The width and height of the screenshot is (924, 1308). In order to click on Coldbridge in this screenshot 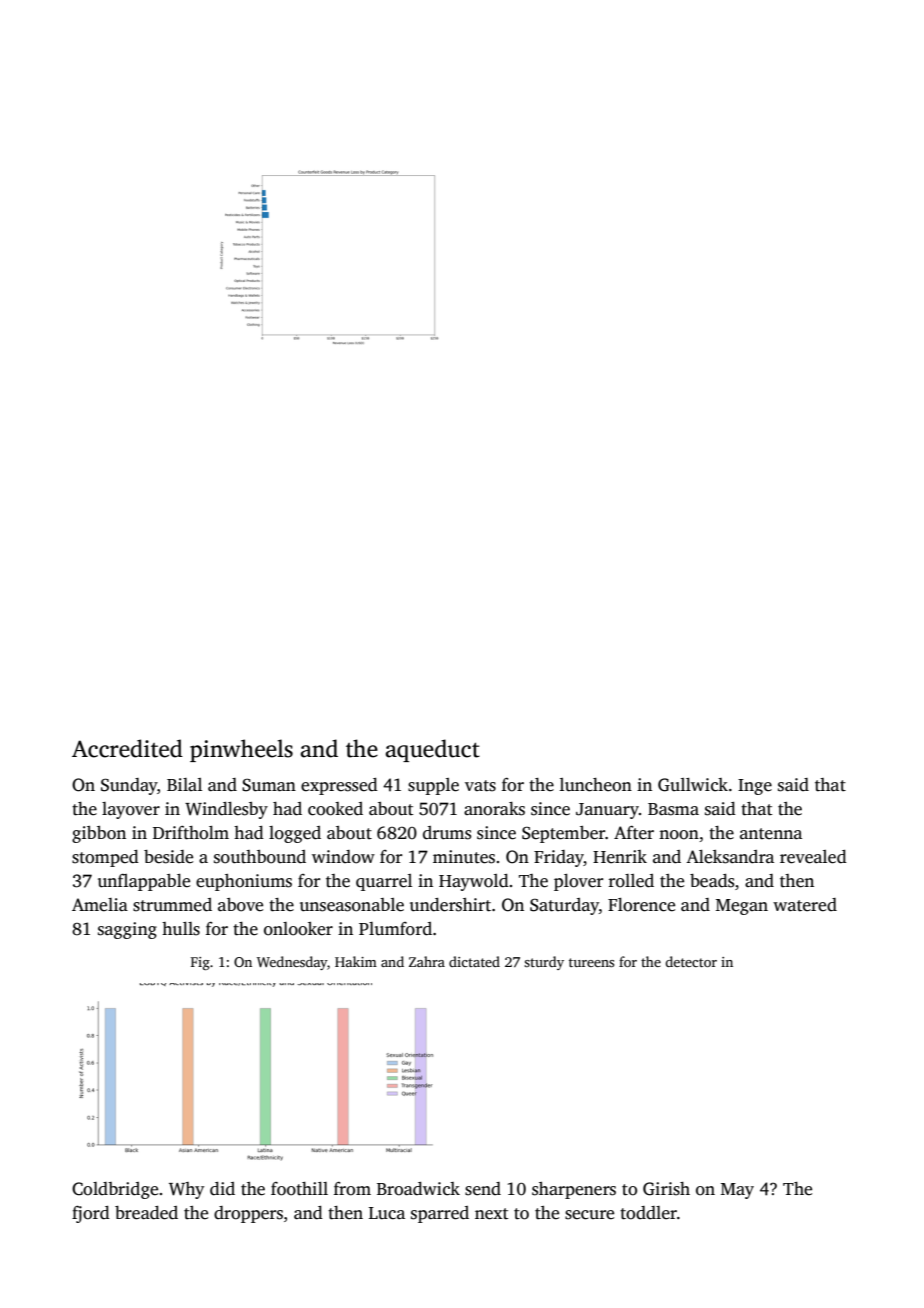, I will do `click(115, 1190)`.
